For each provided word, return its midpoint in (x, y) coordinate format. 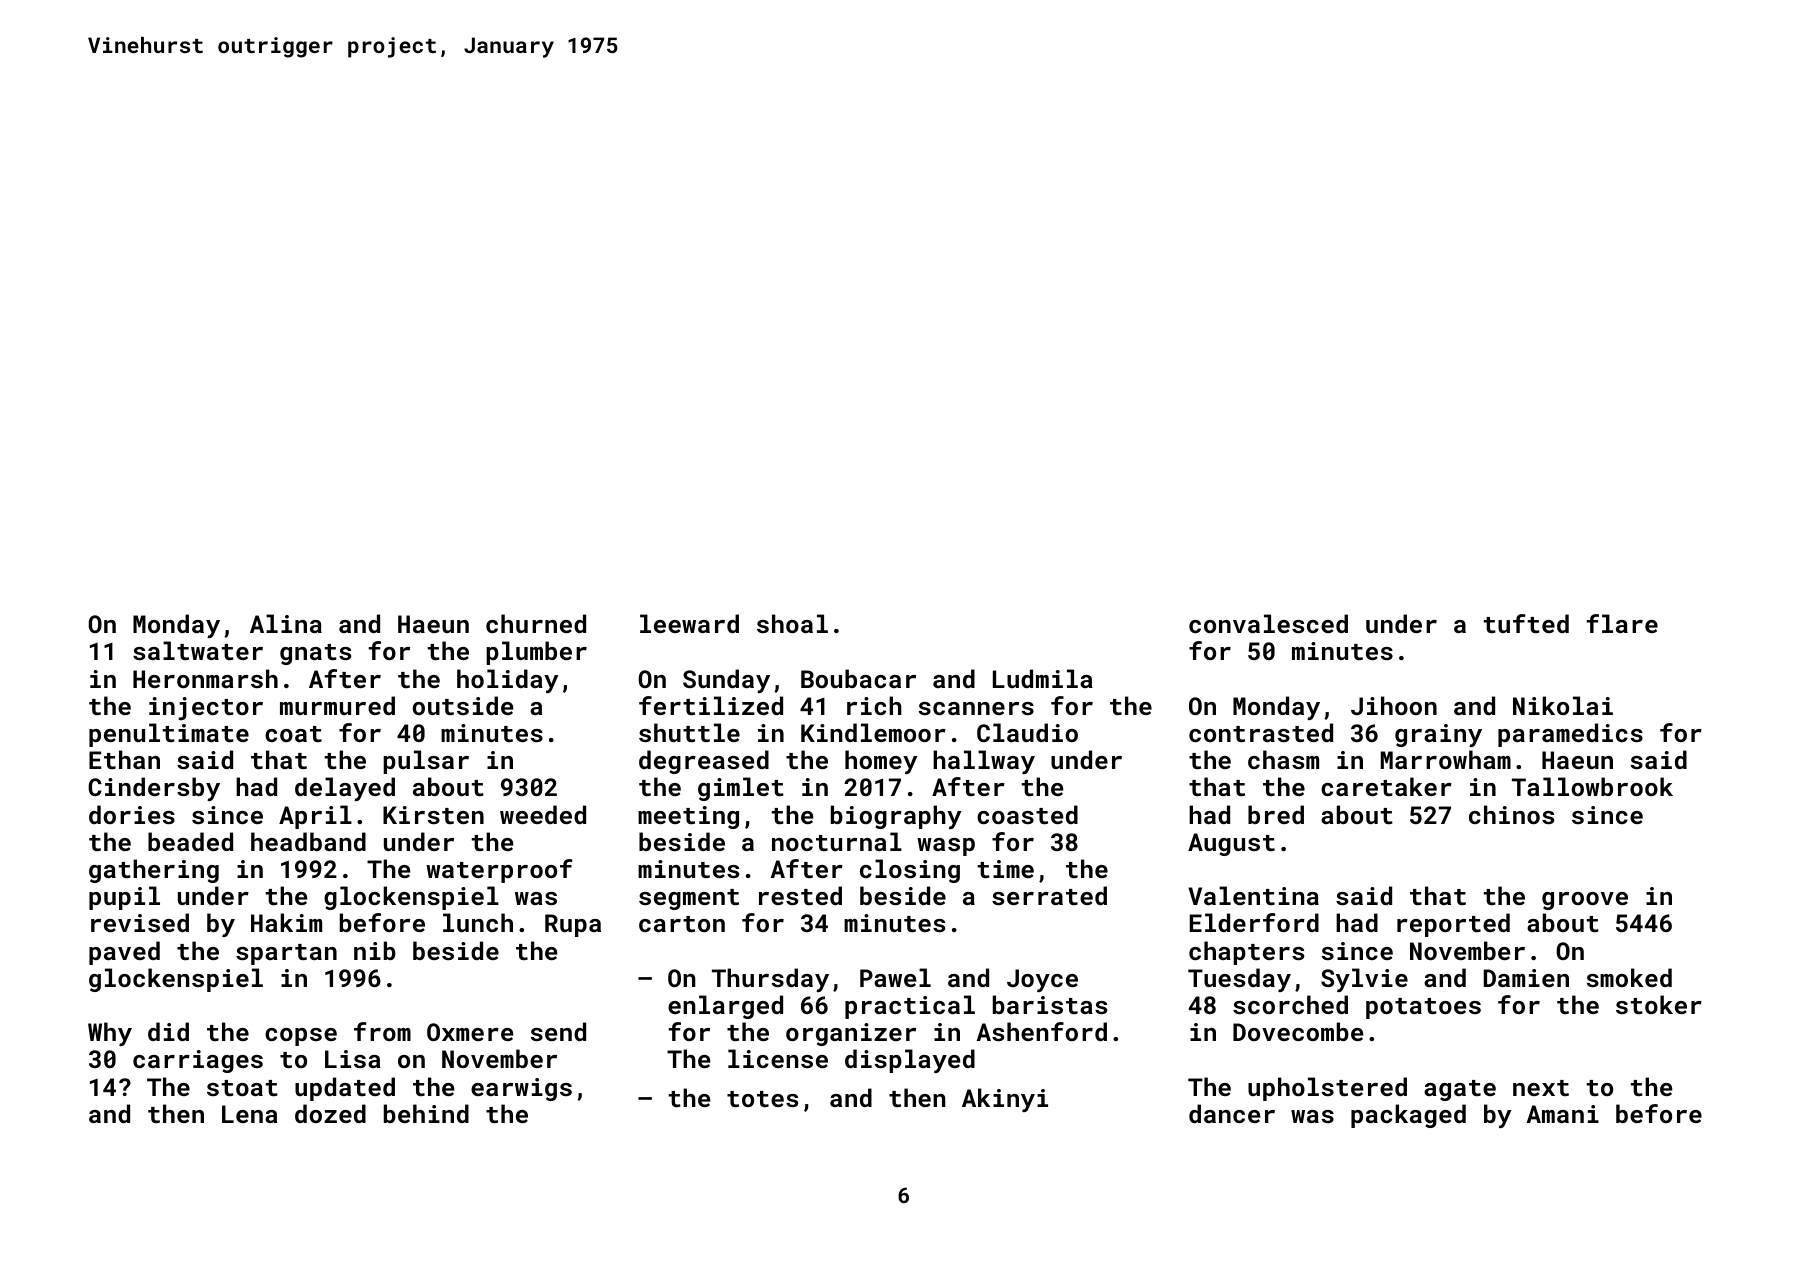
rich (874, 705)
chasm (1283, 759)
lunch (478, 922)
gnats (315, 654)
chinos (1511, 814)
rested (800, 895)
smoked (1629, 977)
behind (426, 1113)
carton (682, 924)
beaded (190, 841)
